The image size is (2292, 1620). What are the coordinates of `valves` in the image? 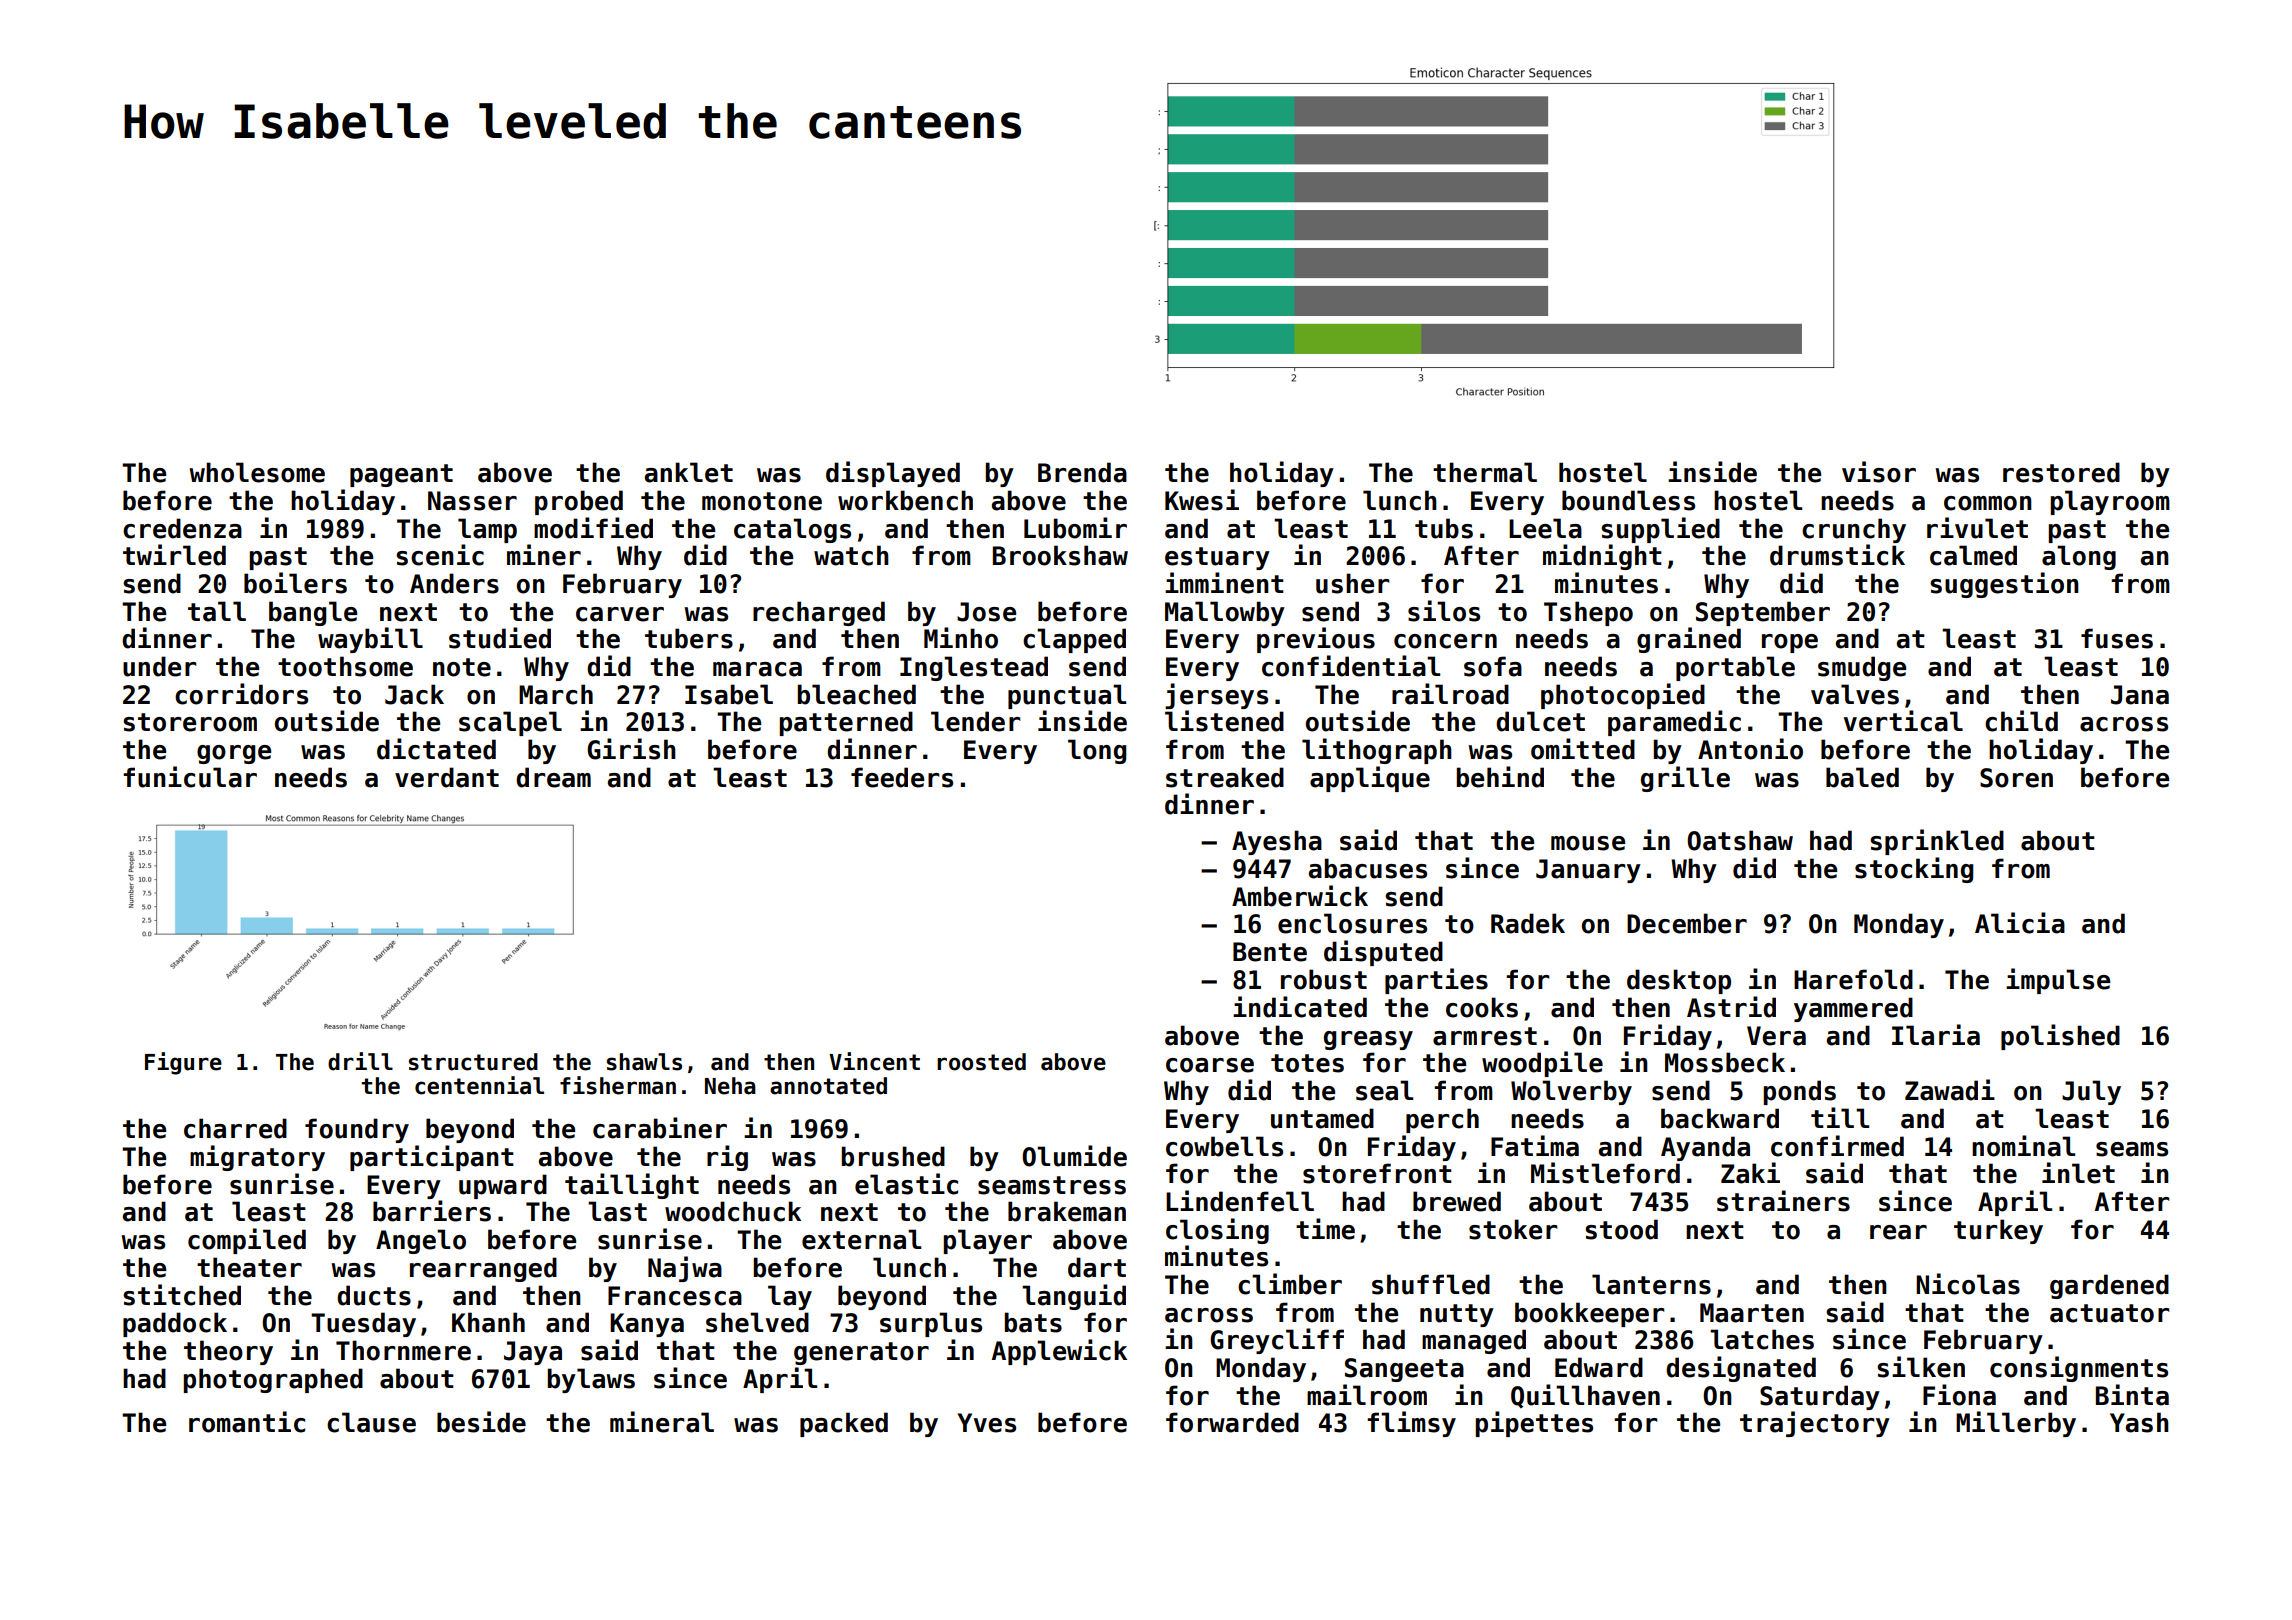 It's located at (1855, 694).
